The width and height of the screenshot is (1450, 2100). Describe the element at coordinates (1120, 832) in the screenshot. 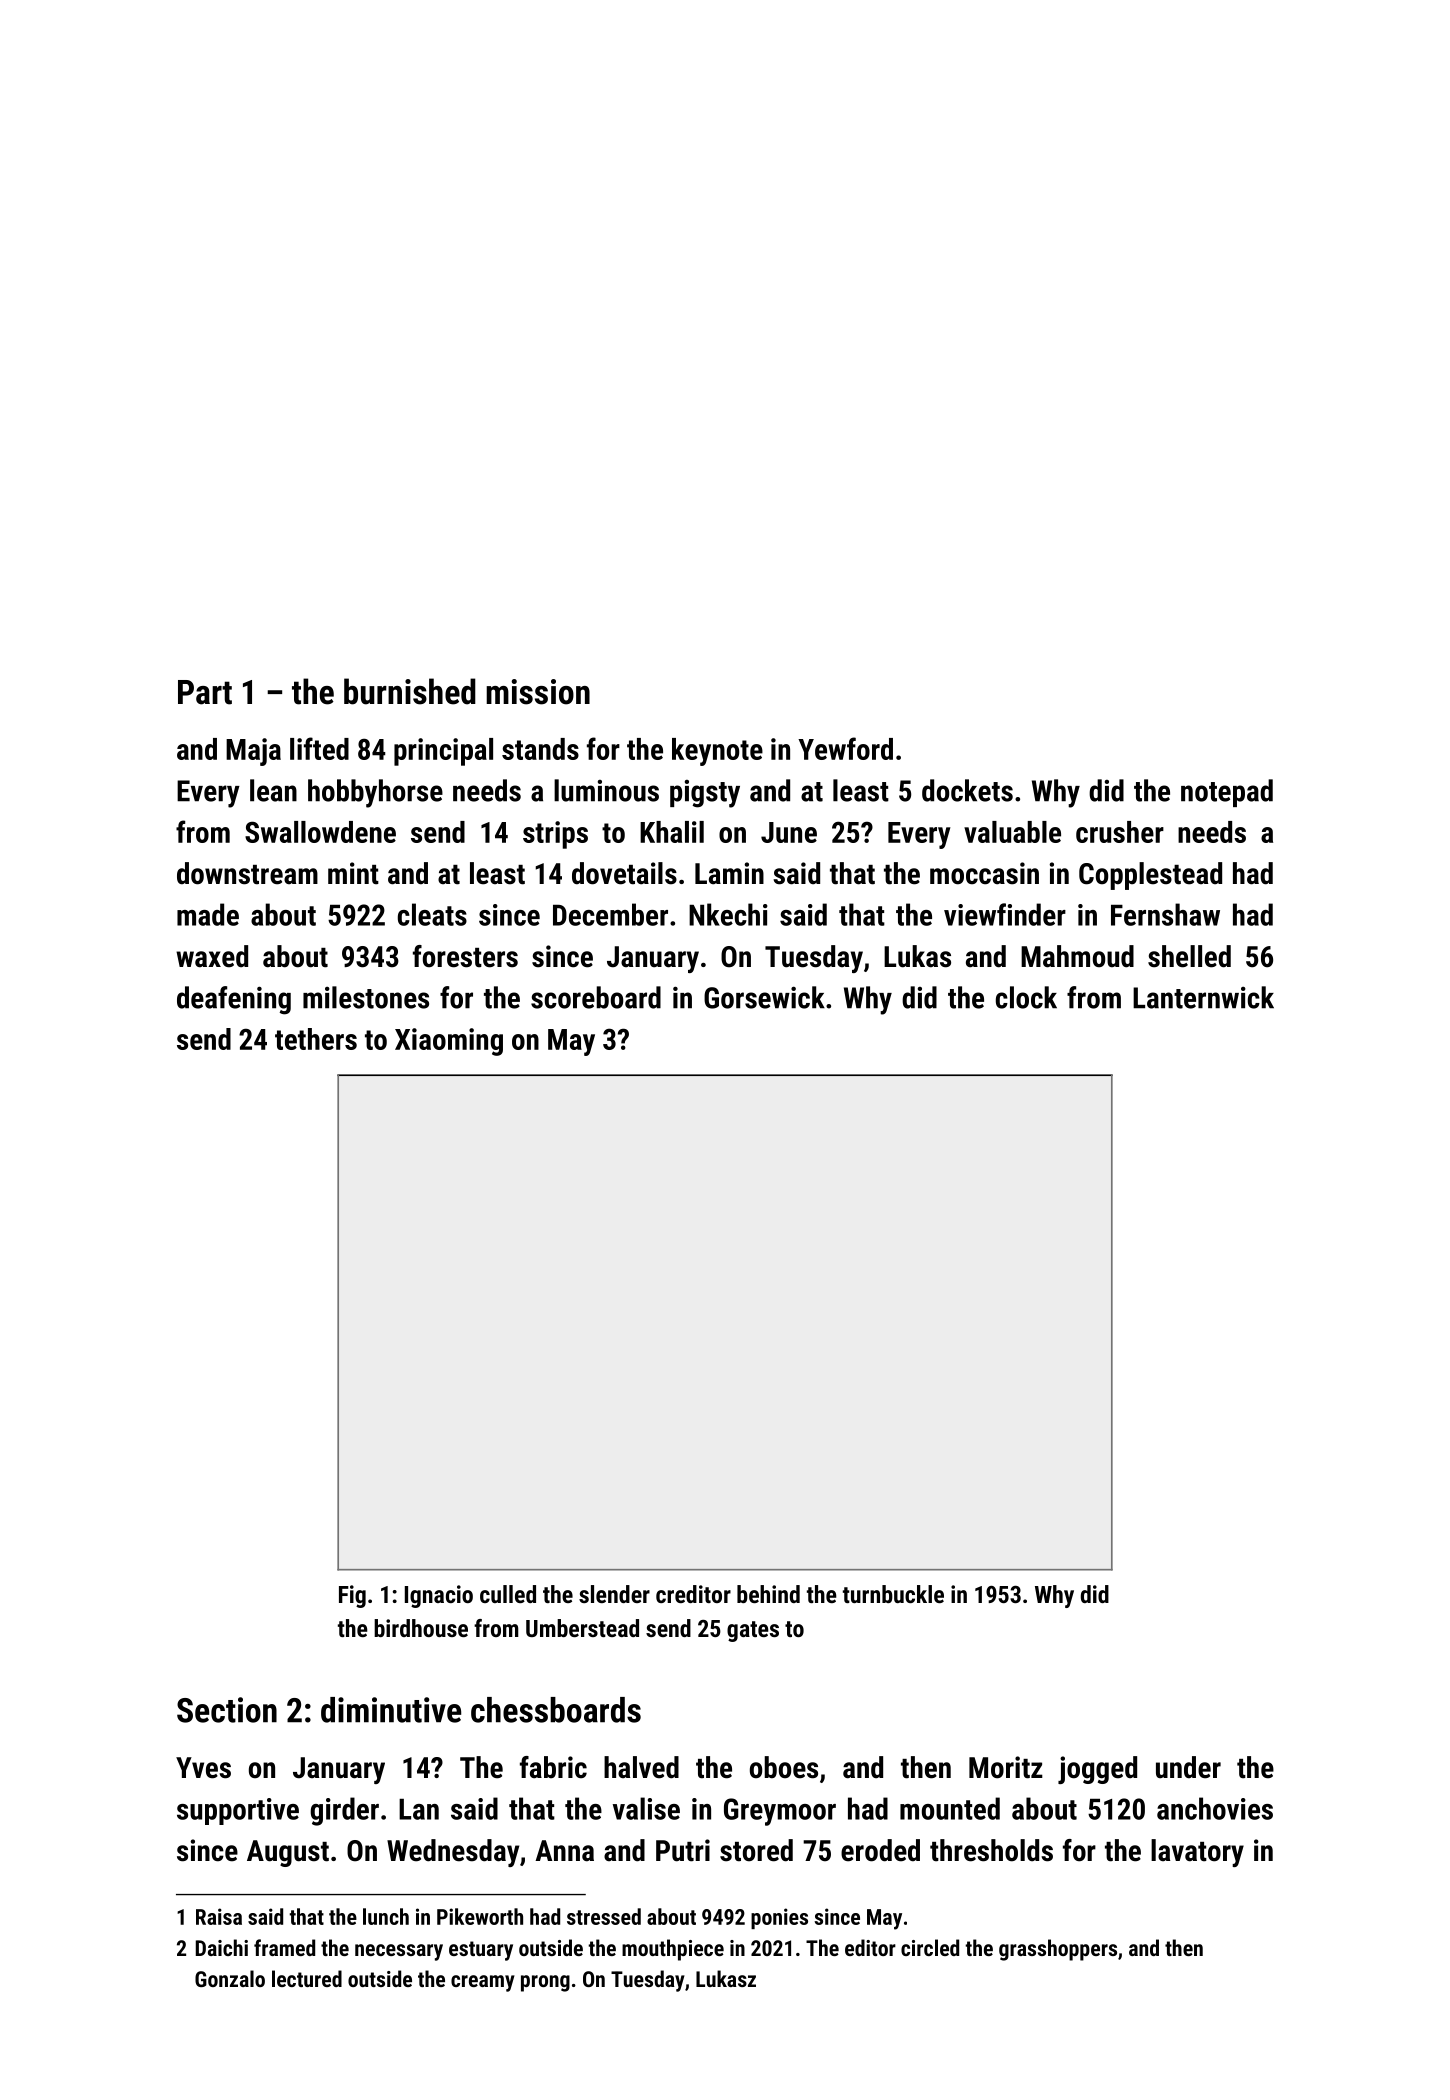

I see `crusher` at that location.
